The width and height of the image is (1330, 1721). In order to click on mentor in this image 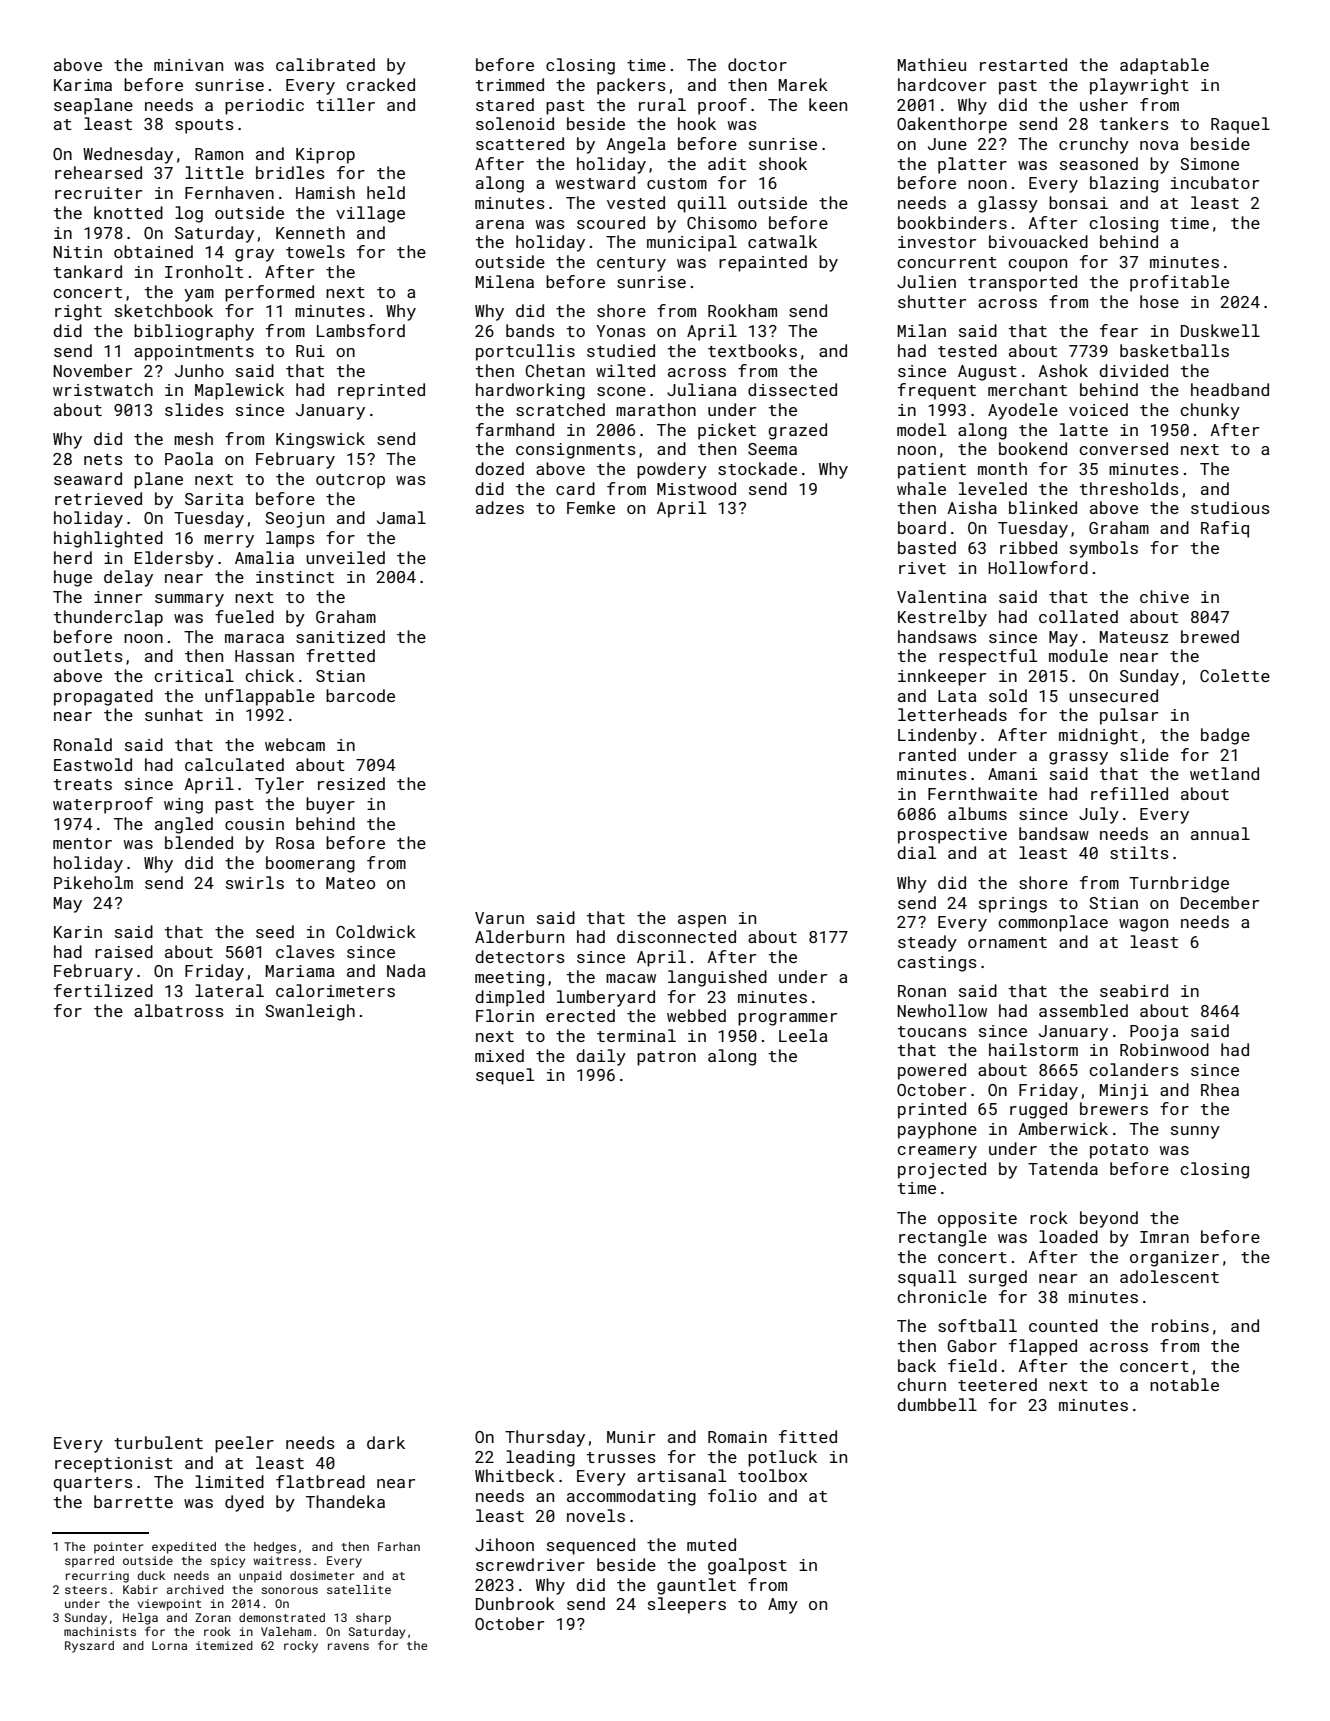, I will do `click(82, 843)`.
